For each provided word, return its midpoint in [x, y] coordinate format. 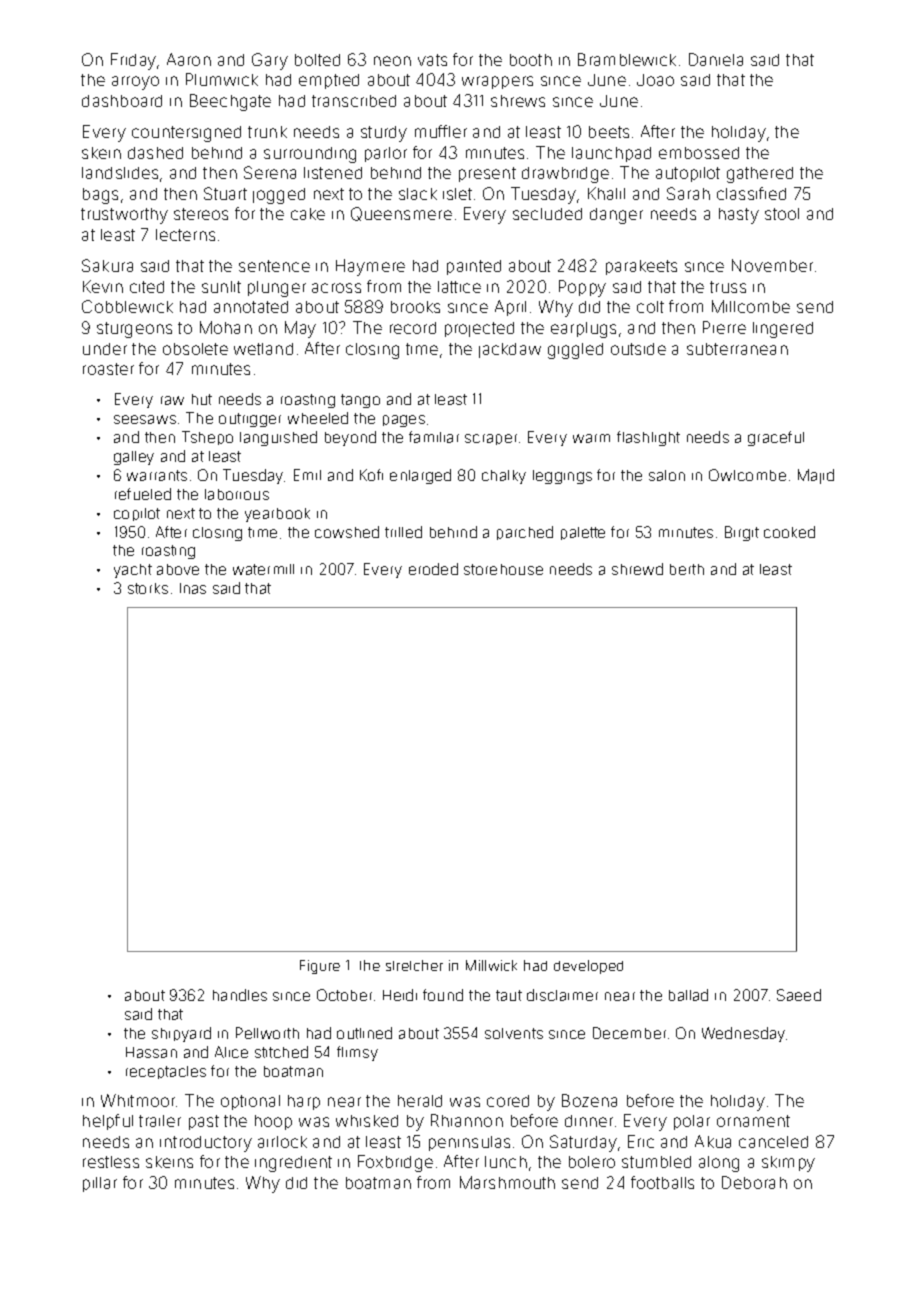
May [300, 329]
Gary [270, 61]
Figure [320, 967]
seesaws [145, 419]
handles [240, 995]
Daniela [716, 59]
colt [650, 307]
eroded [433, 569]
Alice [231, 1052]
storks [148, 588]
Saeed [799, 995]
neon [392, 61]
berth [687, 569]
